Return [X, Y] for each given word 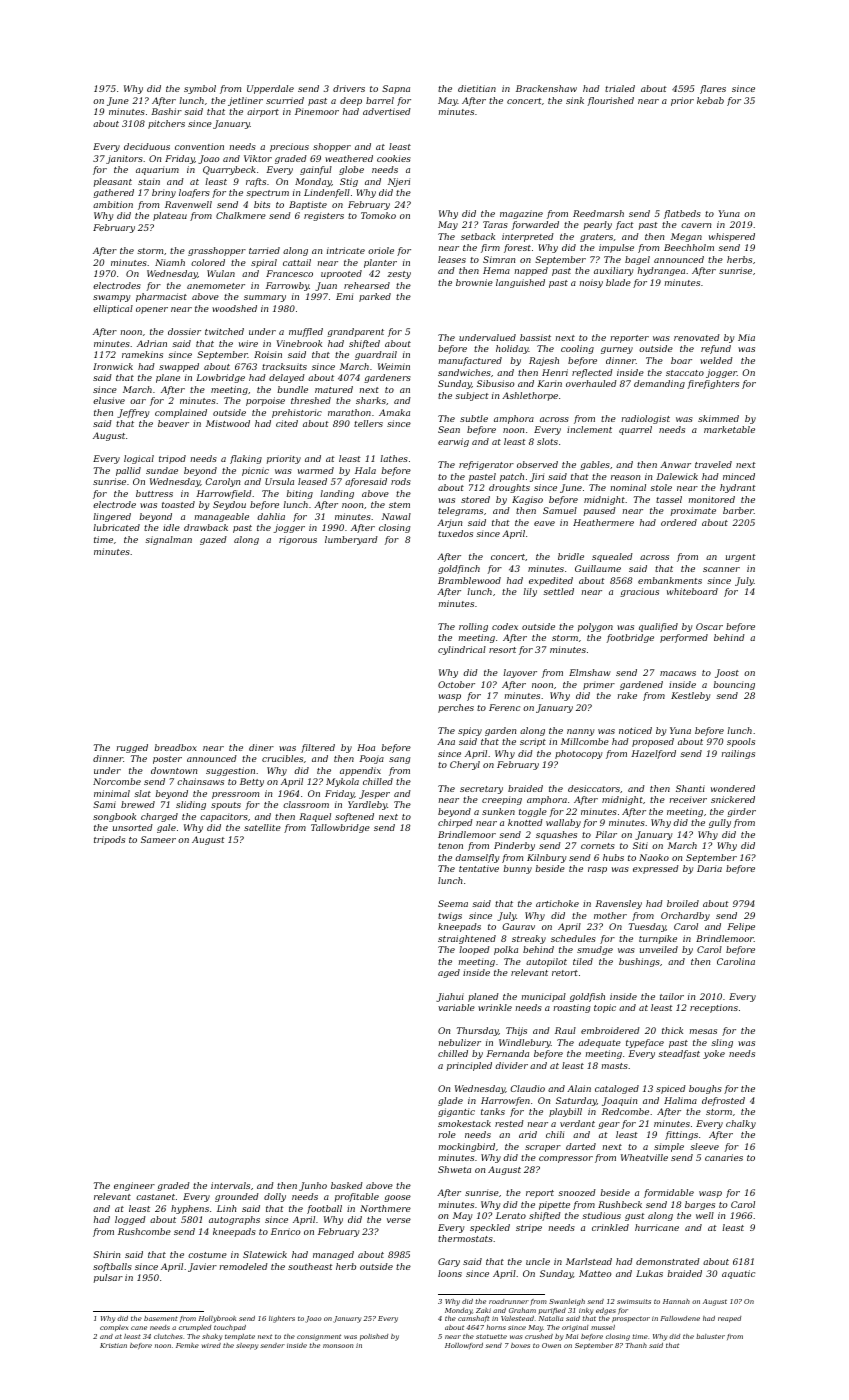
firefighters [713, 384]
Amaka [394, 412]
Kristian [113, 1345]
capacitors [224, 817]
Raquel [315, 817]
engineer [134, 1186]
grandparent [355, 332]
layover [520, 673]
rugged [132, 748]
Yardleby [367, 805]
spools [741, 742]
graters [596, 238]
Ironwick [113, 366]
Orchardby [685, 916]
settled [558, 591]
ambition [113, 204]
